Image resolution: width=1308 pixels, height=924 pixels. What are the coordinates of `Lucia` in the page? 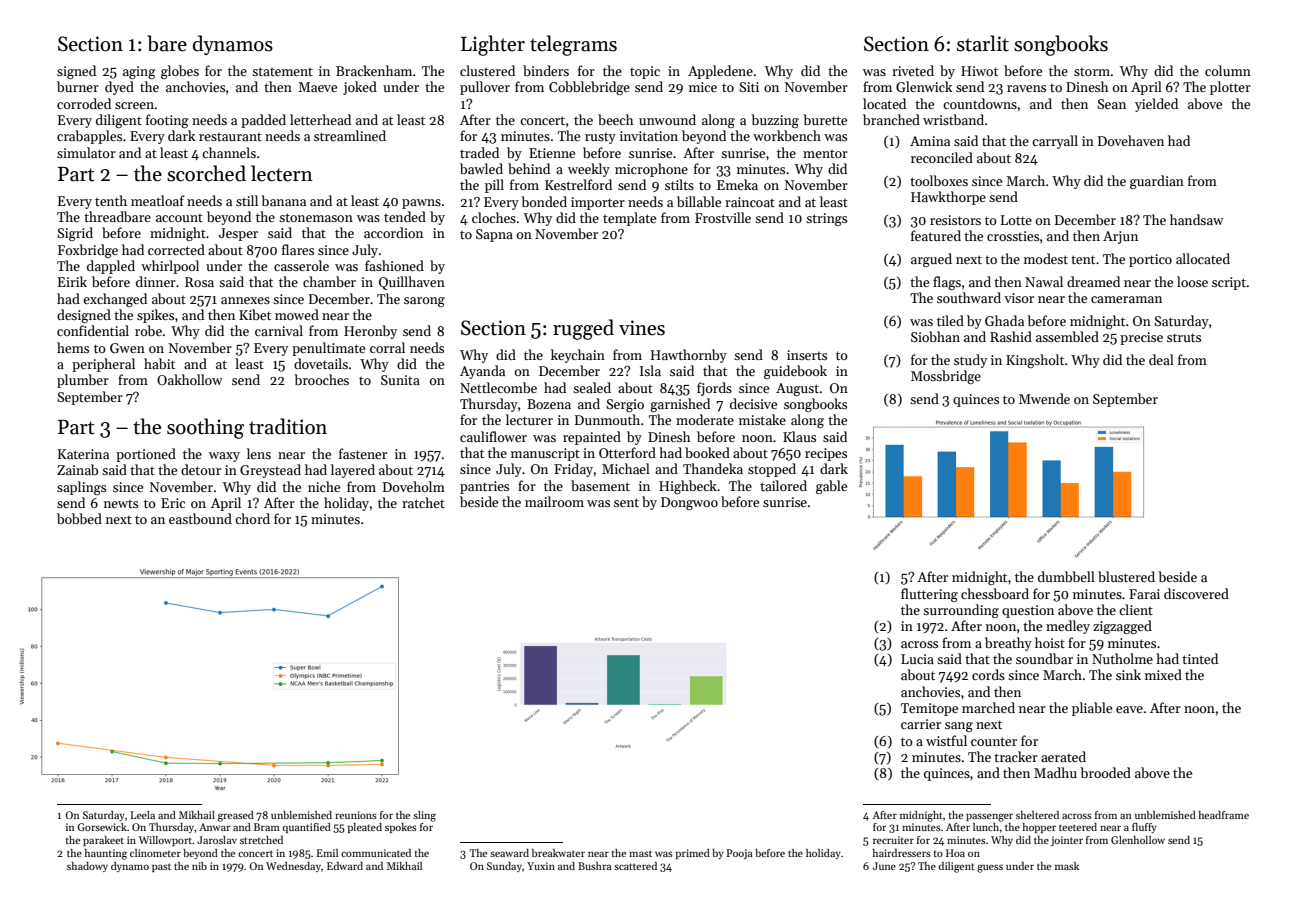 It's located at (917, 659).
